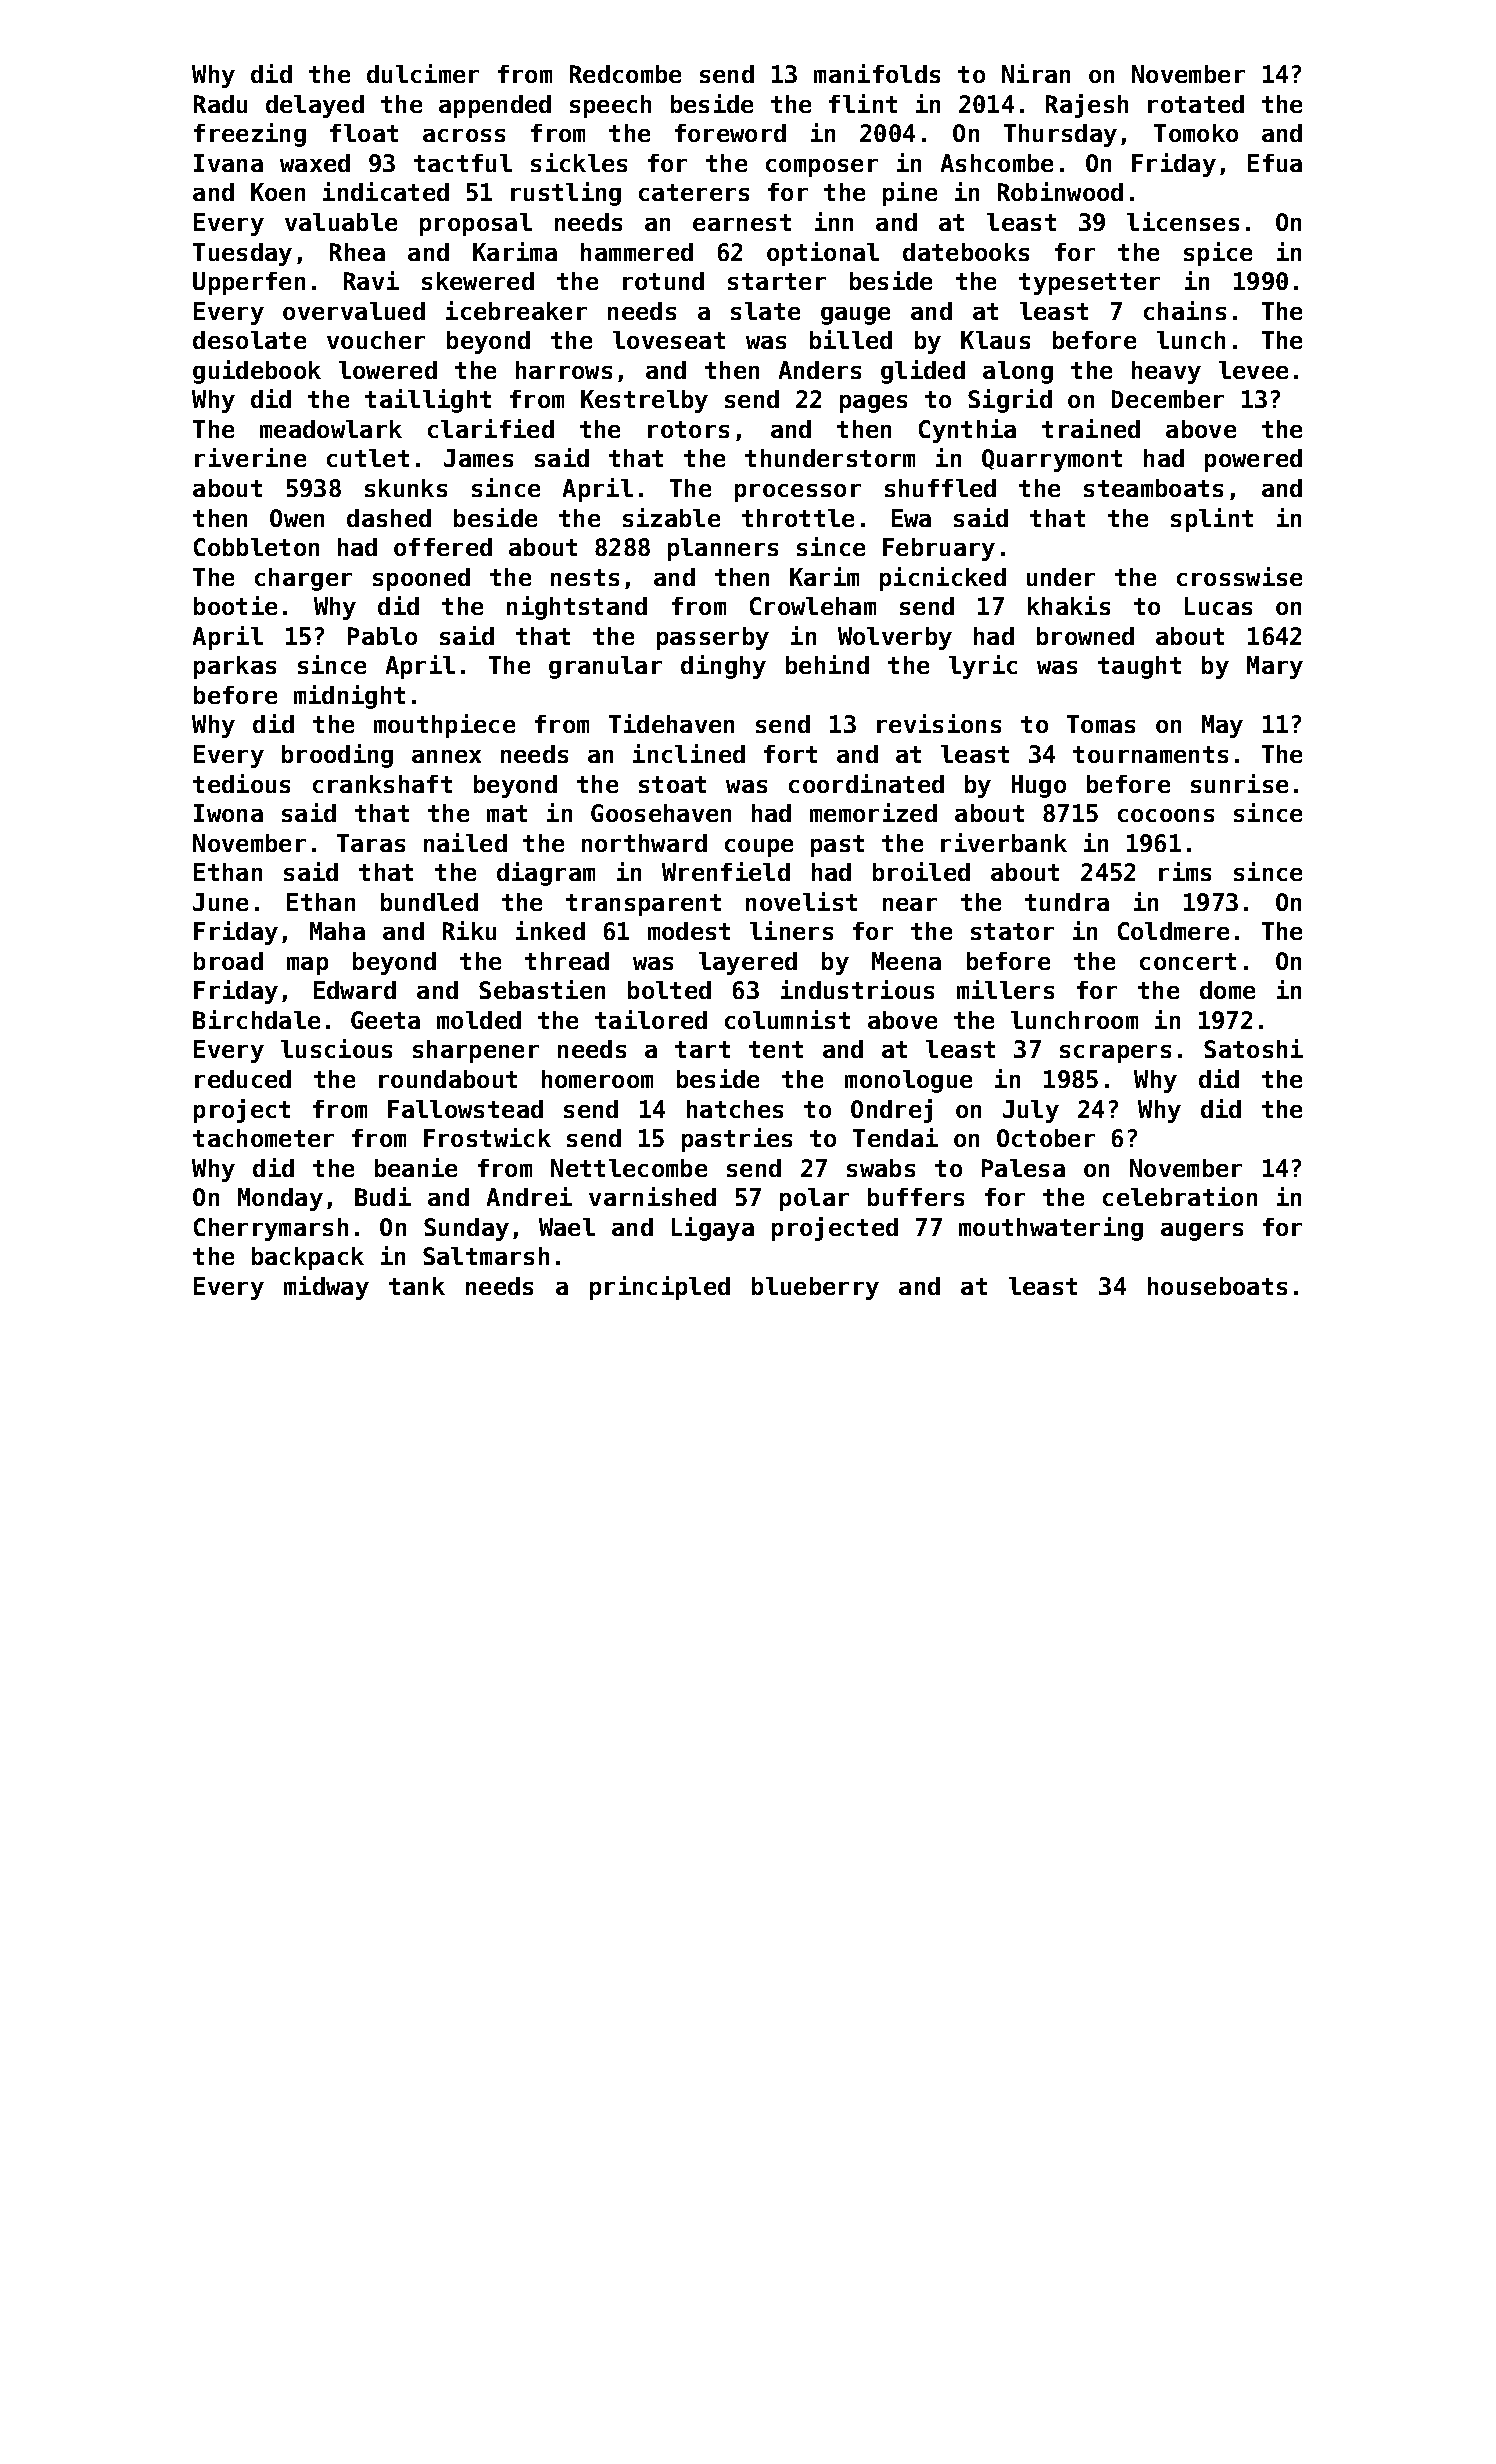 This page has height=2464, width=1496. Describe the element at coordinates (669, 340) in the page. I see `loveseat` at that location.
